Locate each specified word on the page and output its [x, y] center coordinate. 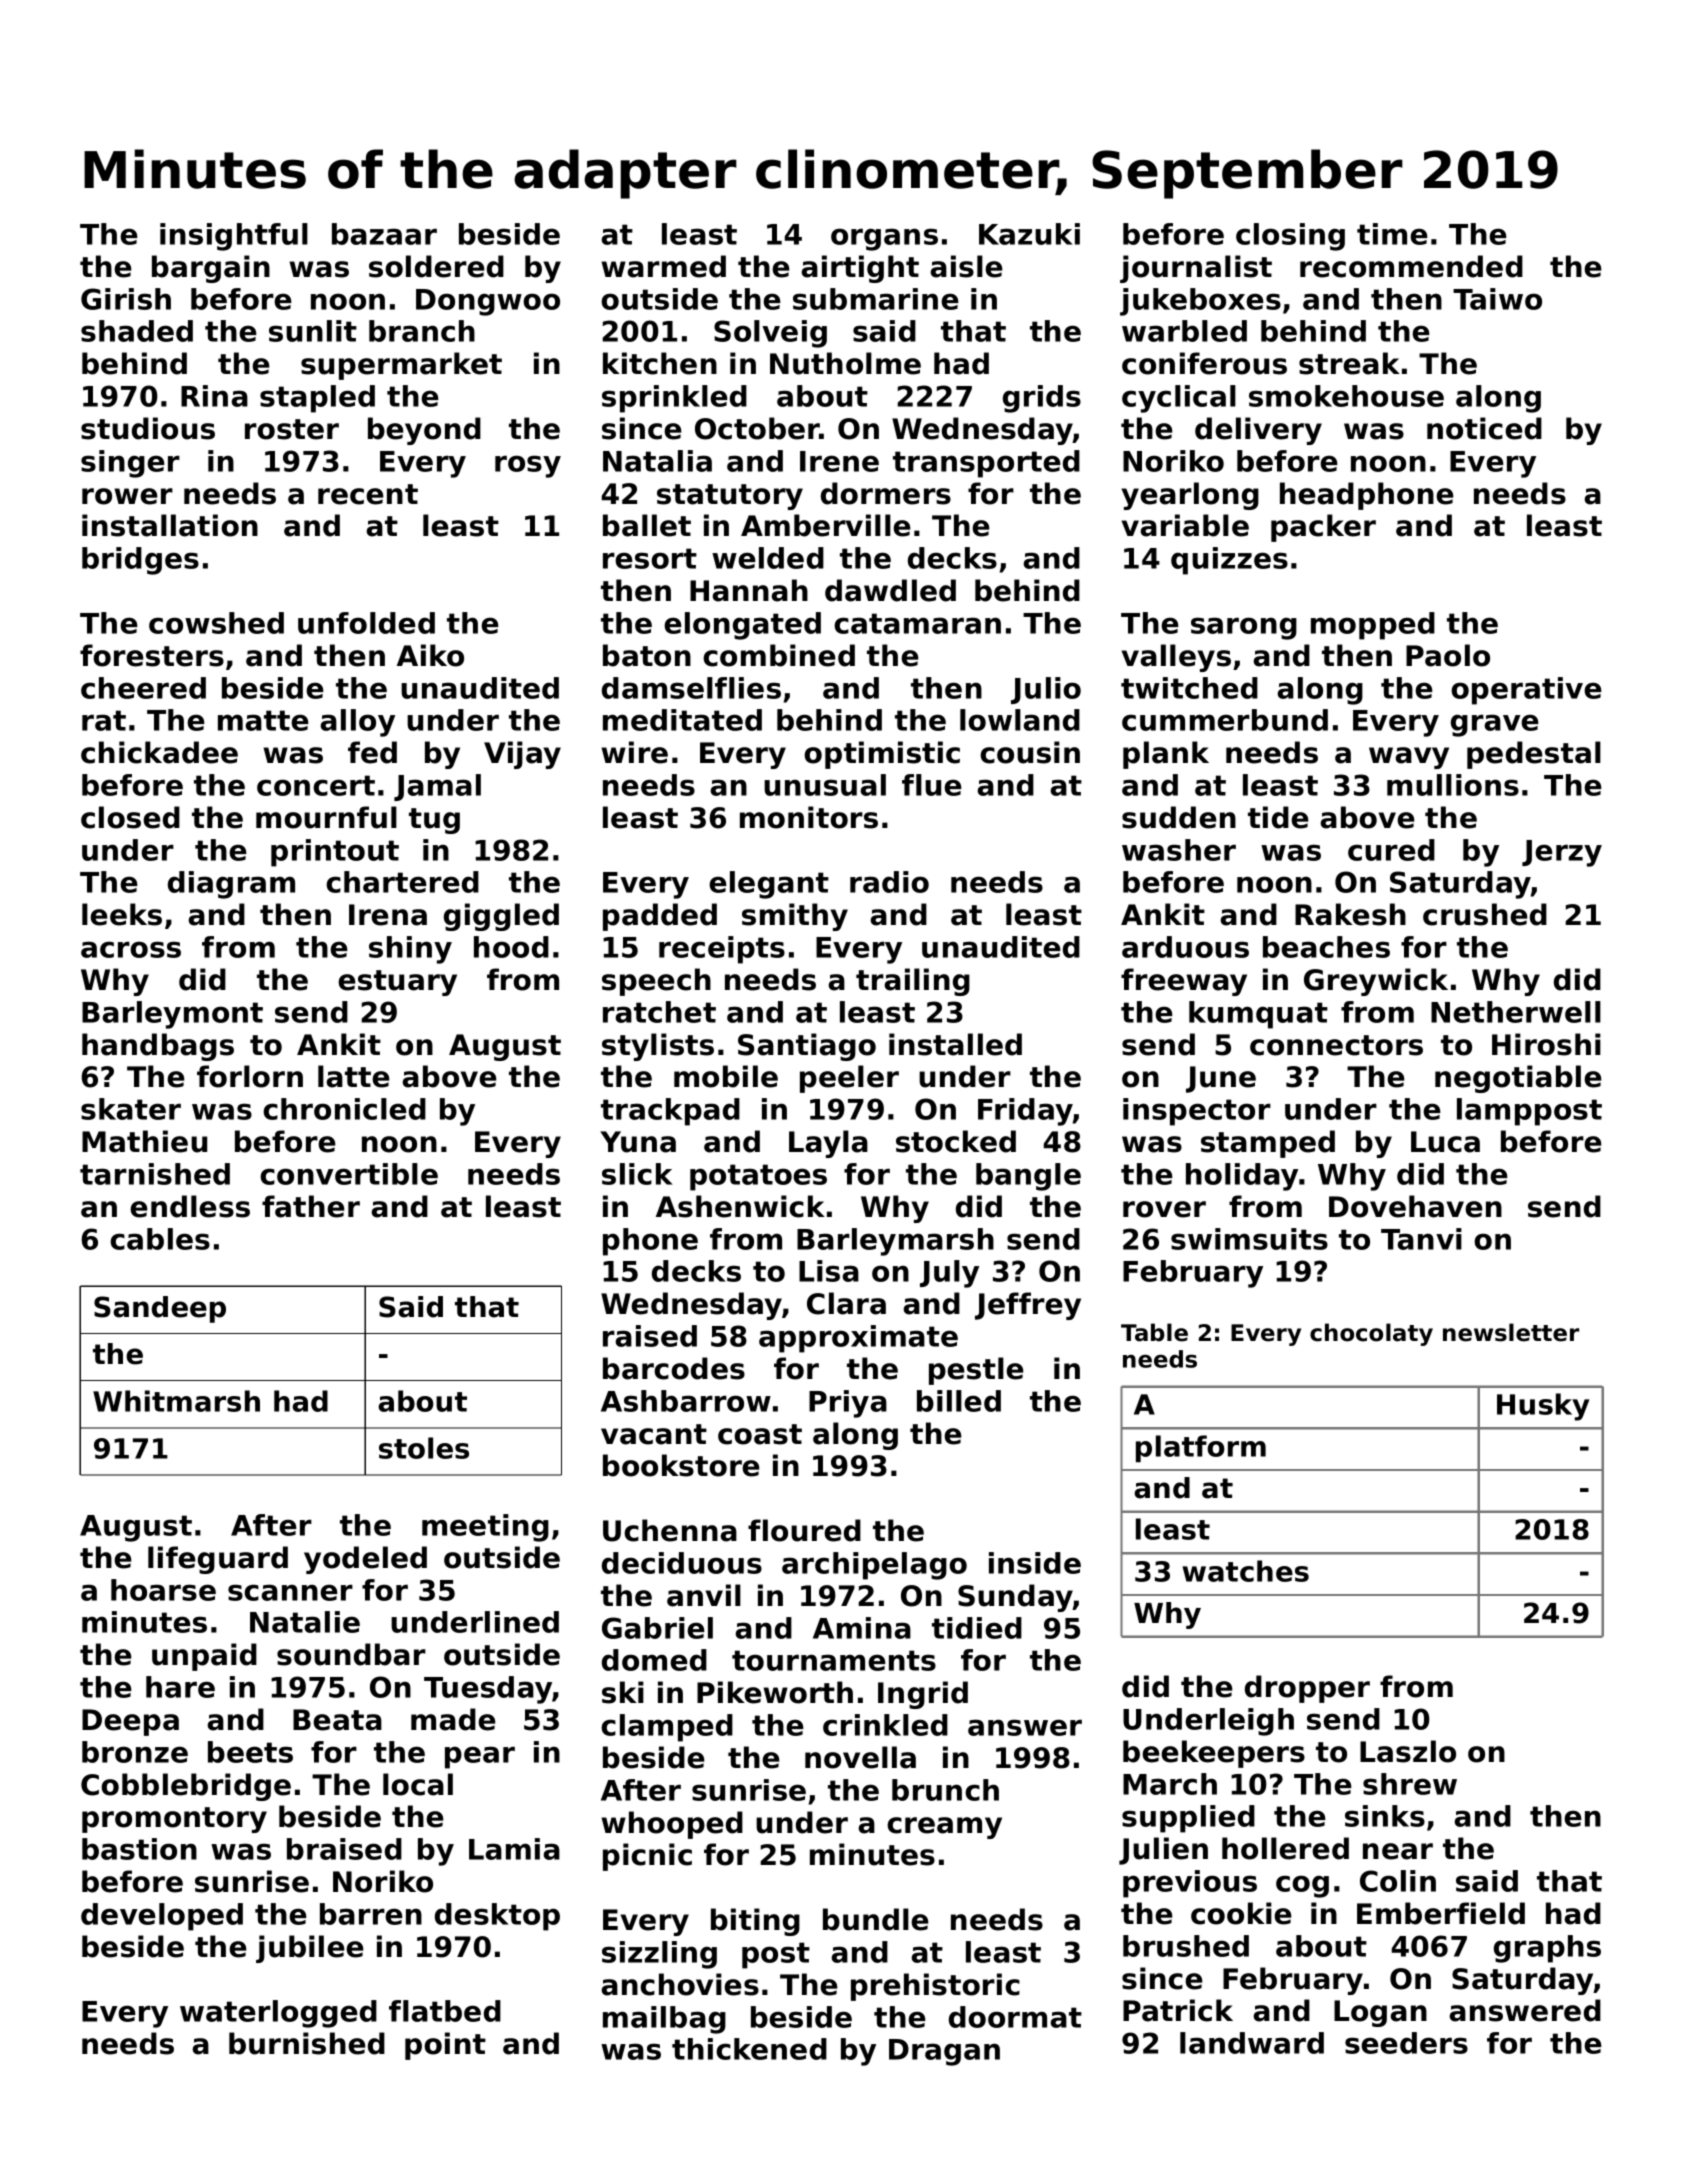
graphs [1547, 1949]
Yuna [638, 1142]
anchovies [680, 1984]
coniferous [1204, 363]
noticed [1484, 428]
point [445, 2046]
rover [1164, 1209]
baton [647, 655]
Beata [337, 1720]
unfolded [366, 623]
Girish [126, 299]
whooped [672, 1825]
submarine [876, 299]
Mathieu [144, 1141]
